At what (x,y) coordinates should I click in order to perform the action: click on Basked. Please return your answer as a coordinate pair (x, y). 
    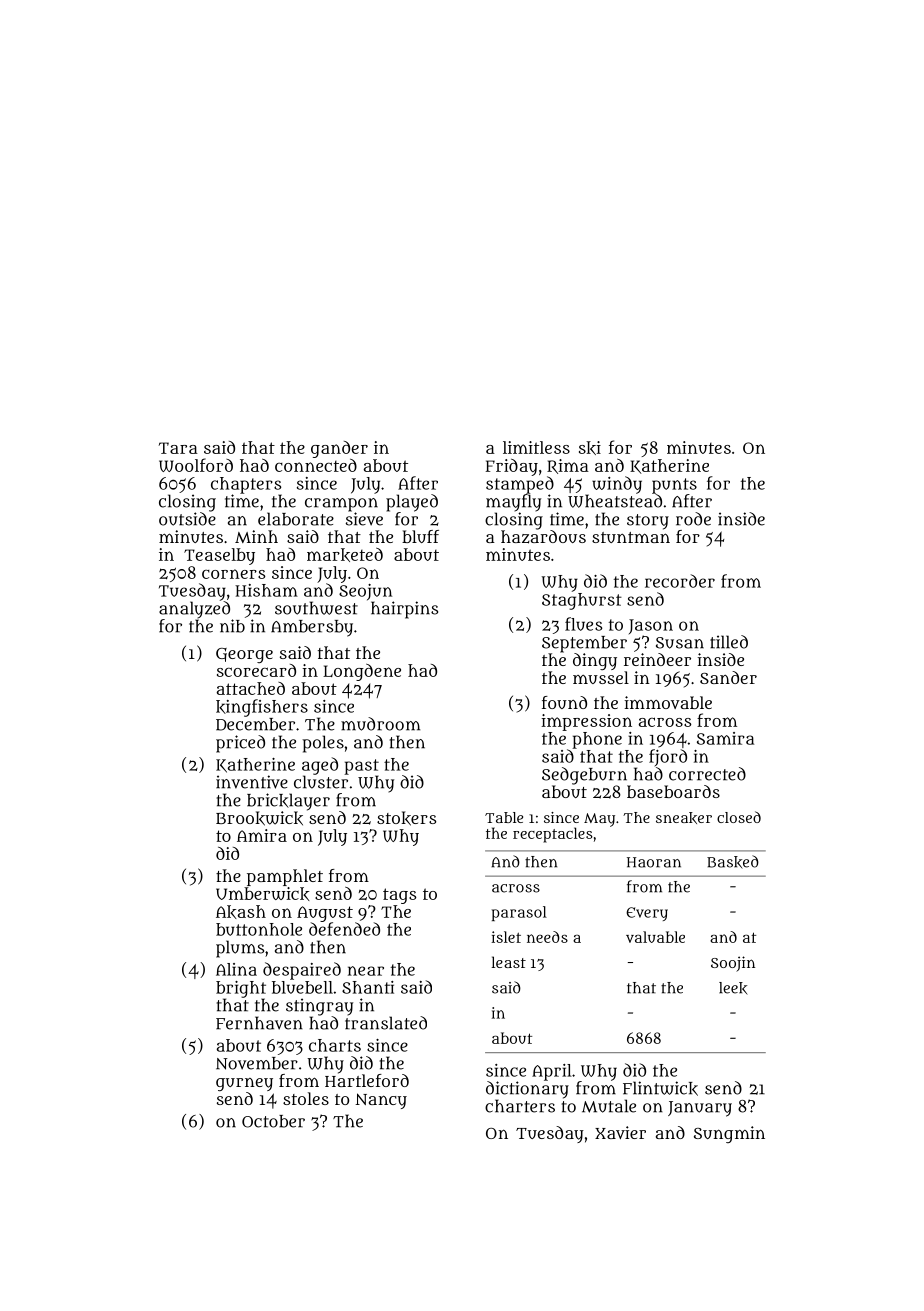
    Looking at the image, I should click on (733, 862).
